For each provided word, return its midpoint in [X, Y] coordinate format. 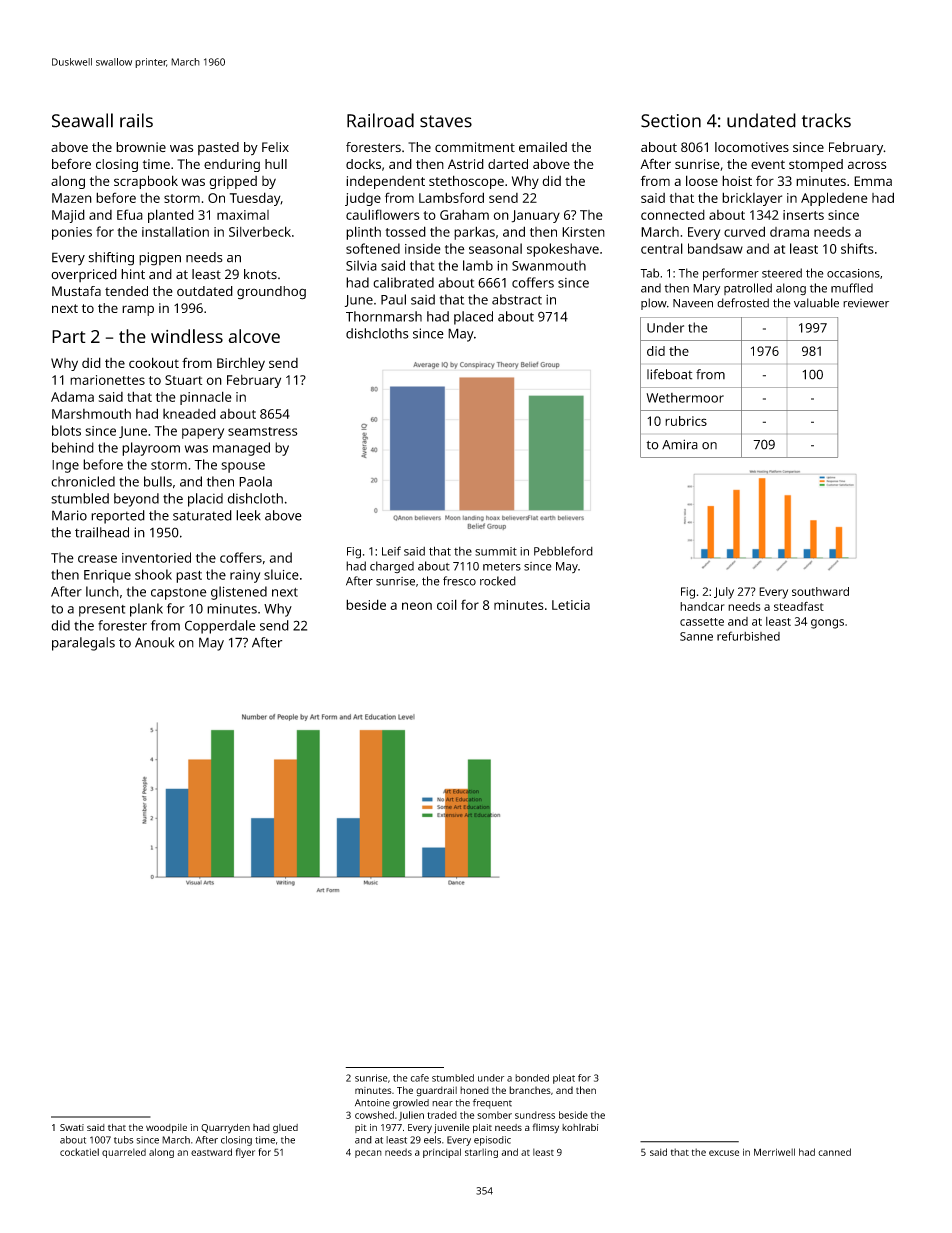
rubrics [686, 421]
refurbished [748, 636]
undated [761, 120]
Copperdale [220, 627]
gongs [827, 624]
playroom [151, 449]
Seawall [82, 120]
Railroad [380, 120]
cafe [420, 1078]
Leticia [571, 605]
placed [473, 318]
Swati [72, 1127]
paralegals [83, 644]
